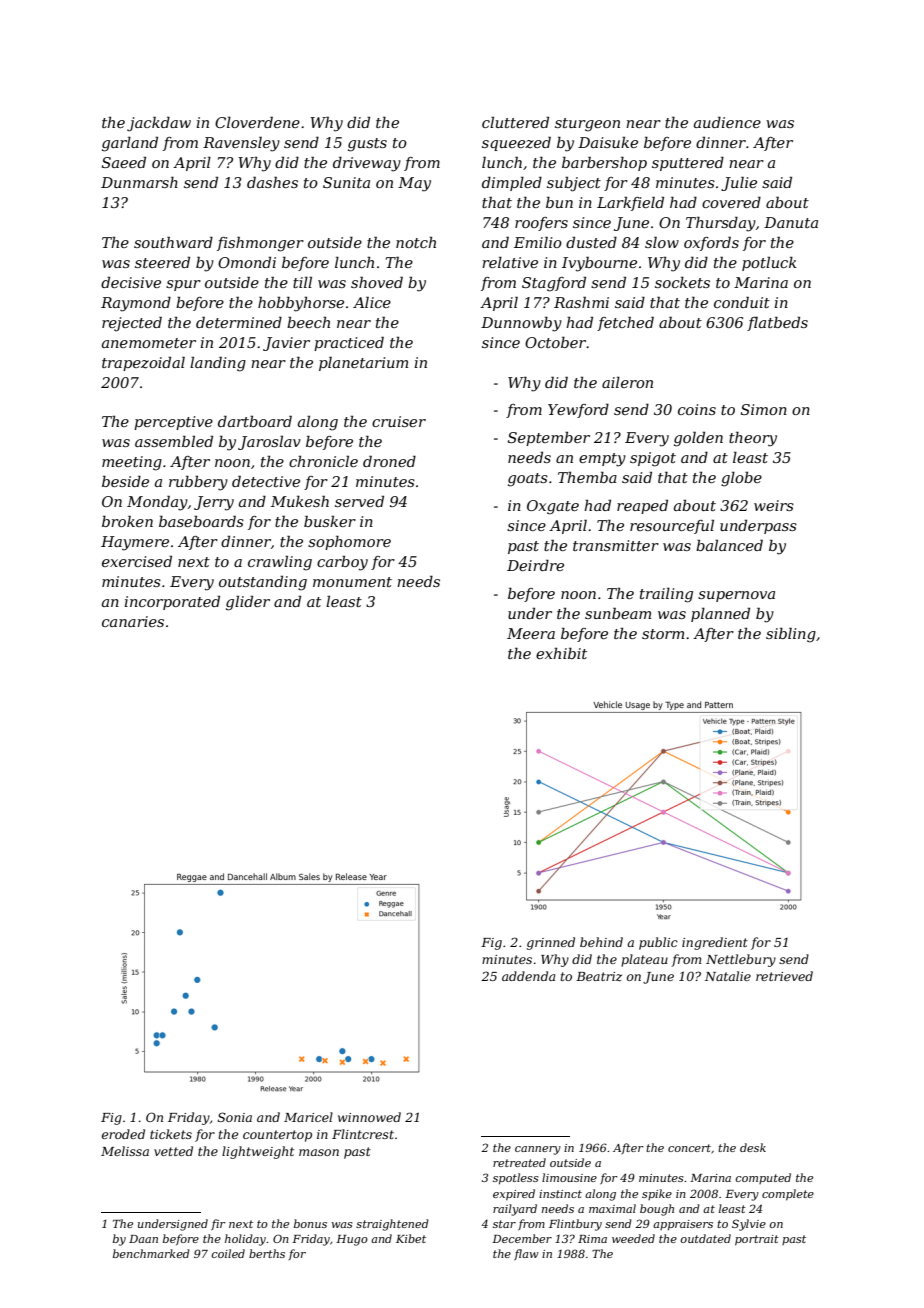 The image size is (924, 1308). I want to click on eroded, so click(123, 1134).
